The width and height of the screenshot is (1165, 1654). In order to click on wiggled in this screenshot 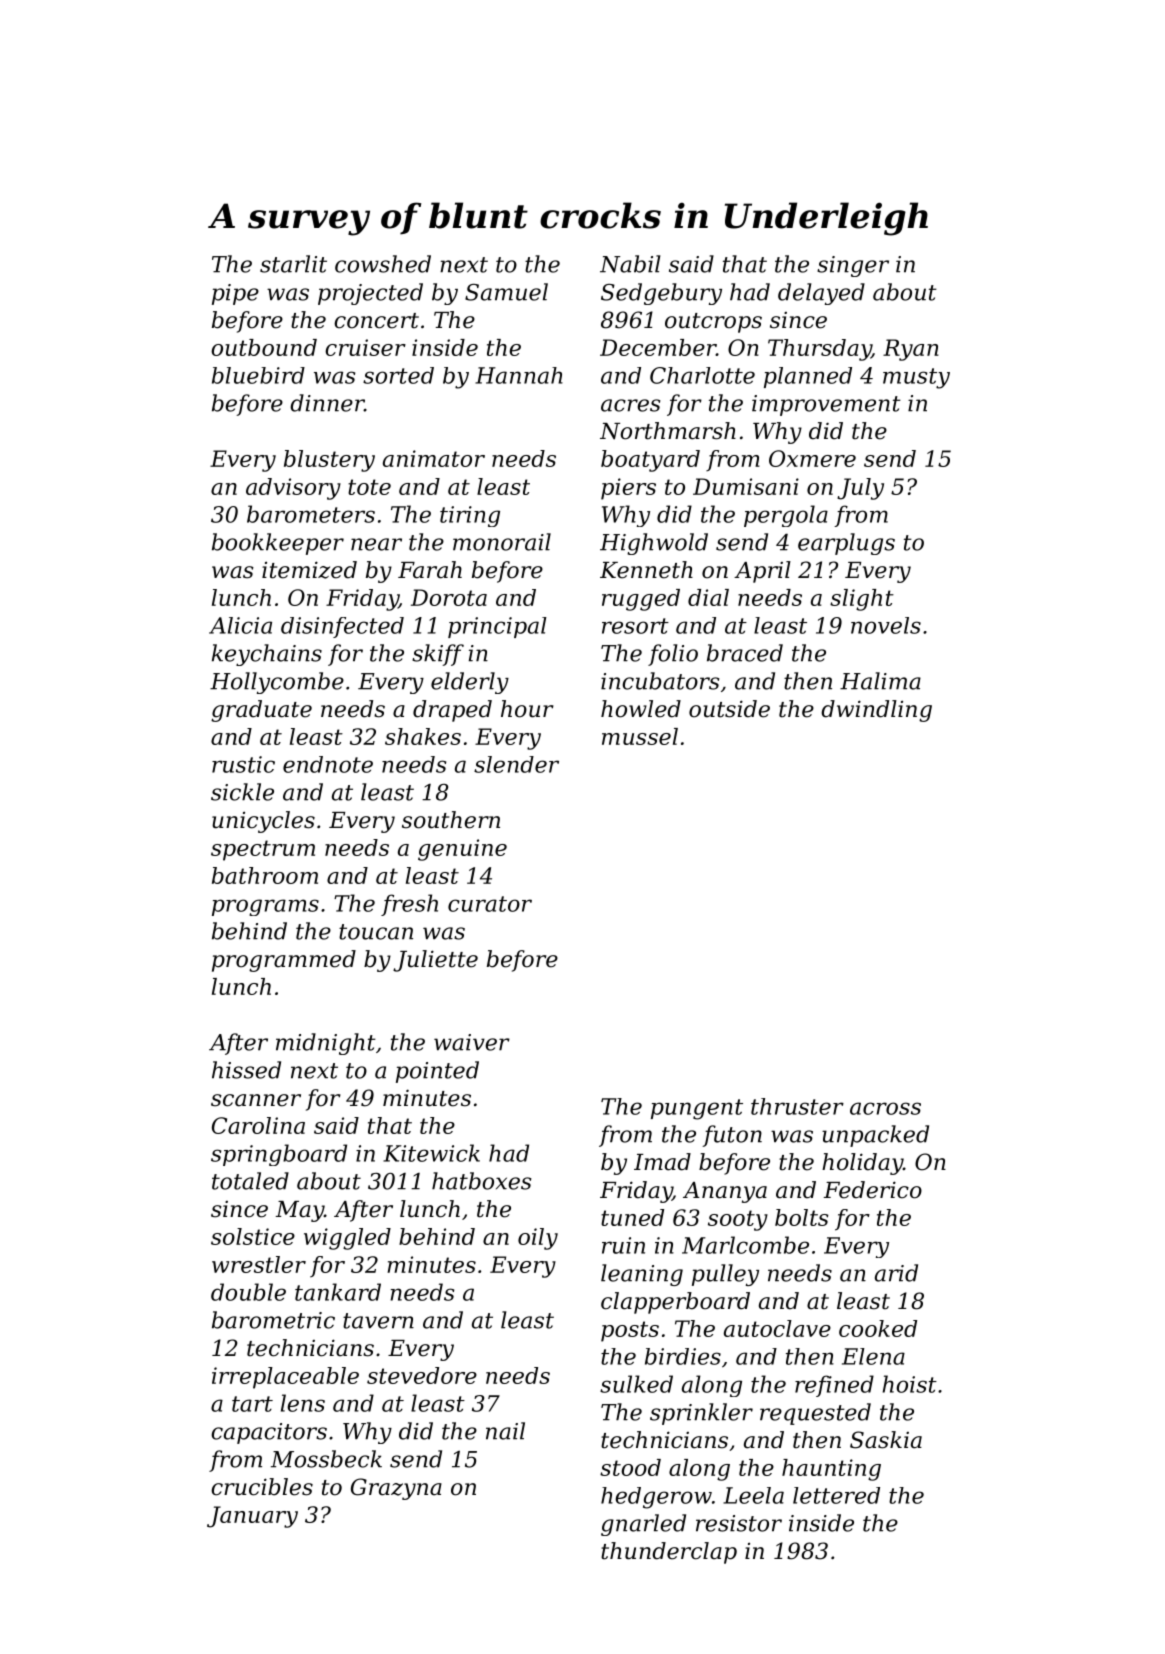, I will do `click(347, 1239)`.
